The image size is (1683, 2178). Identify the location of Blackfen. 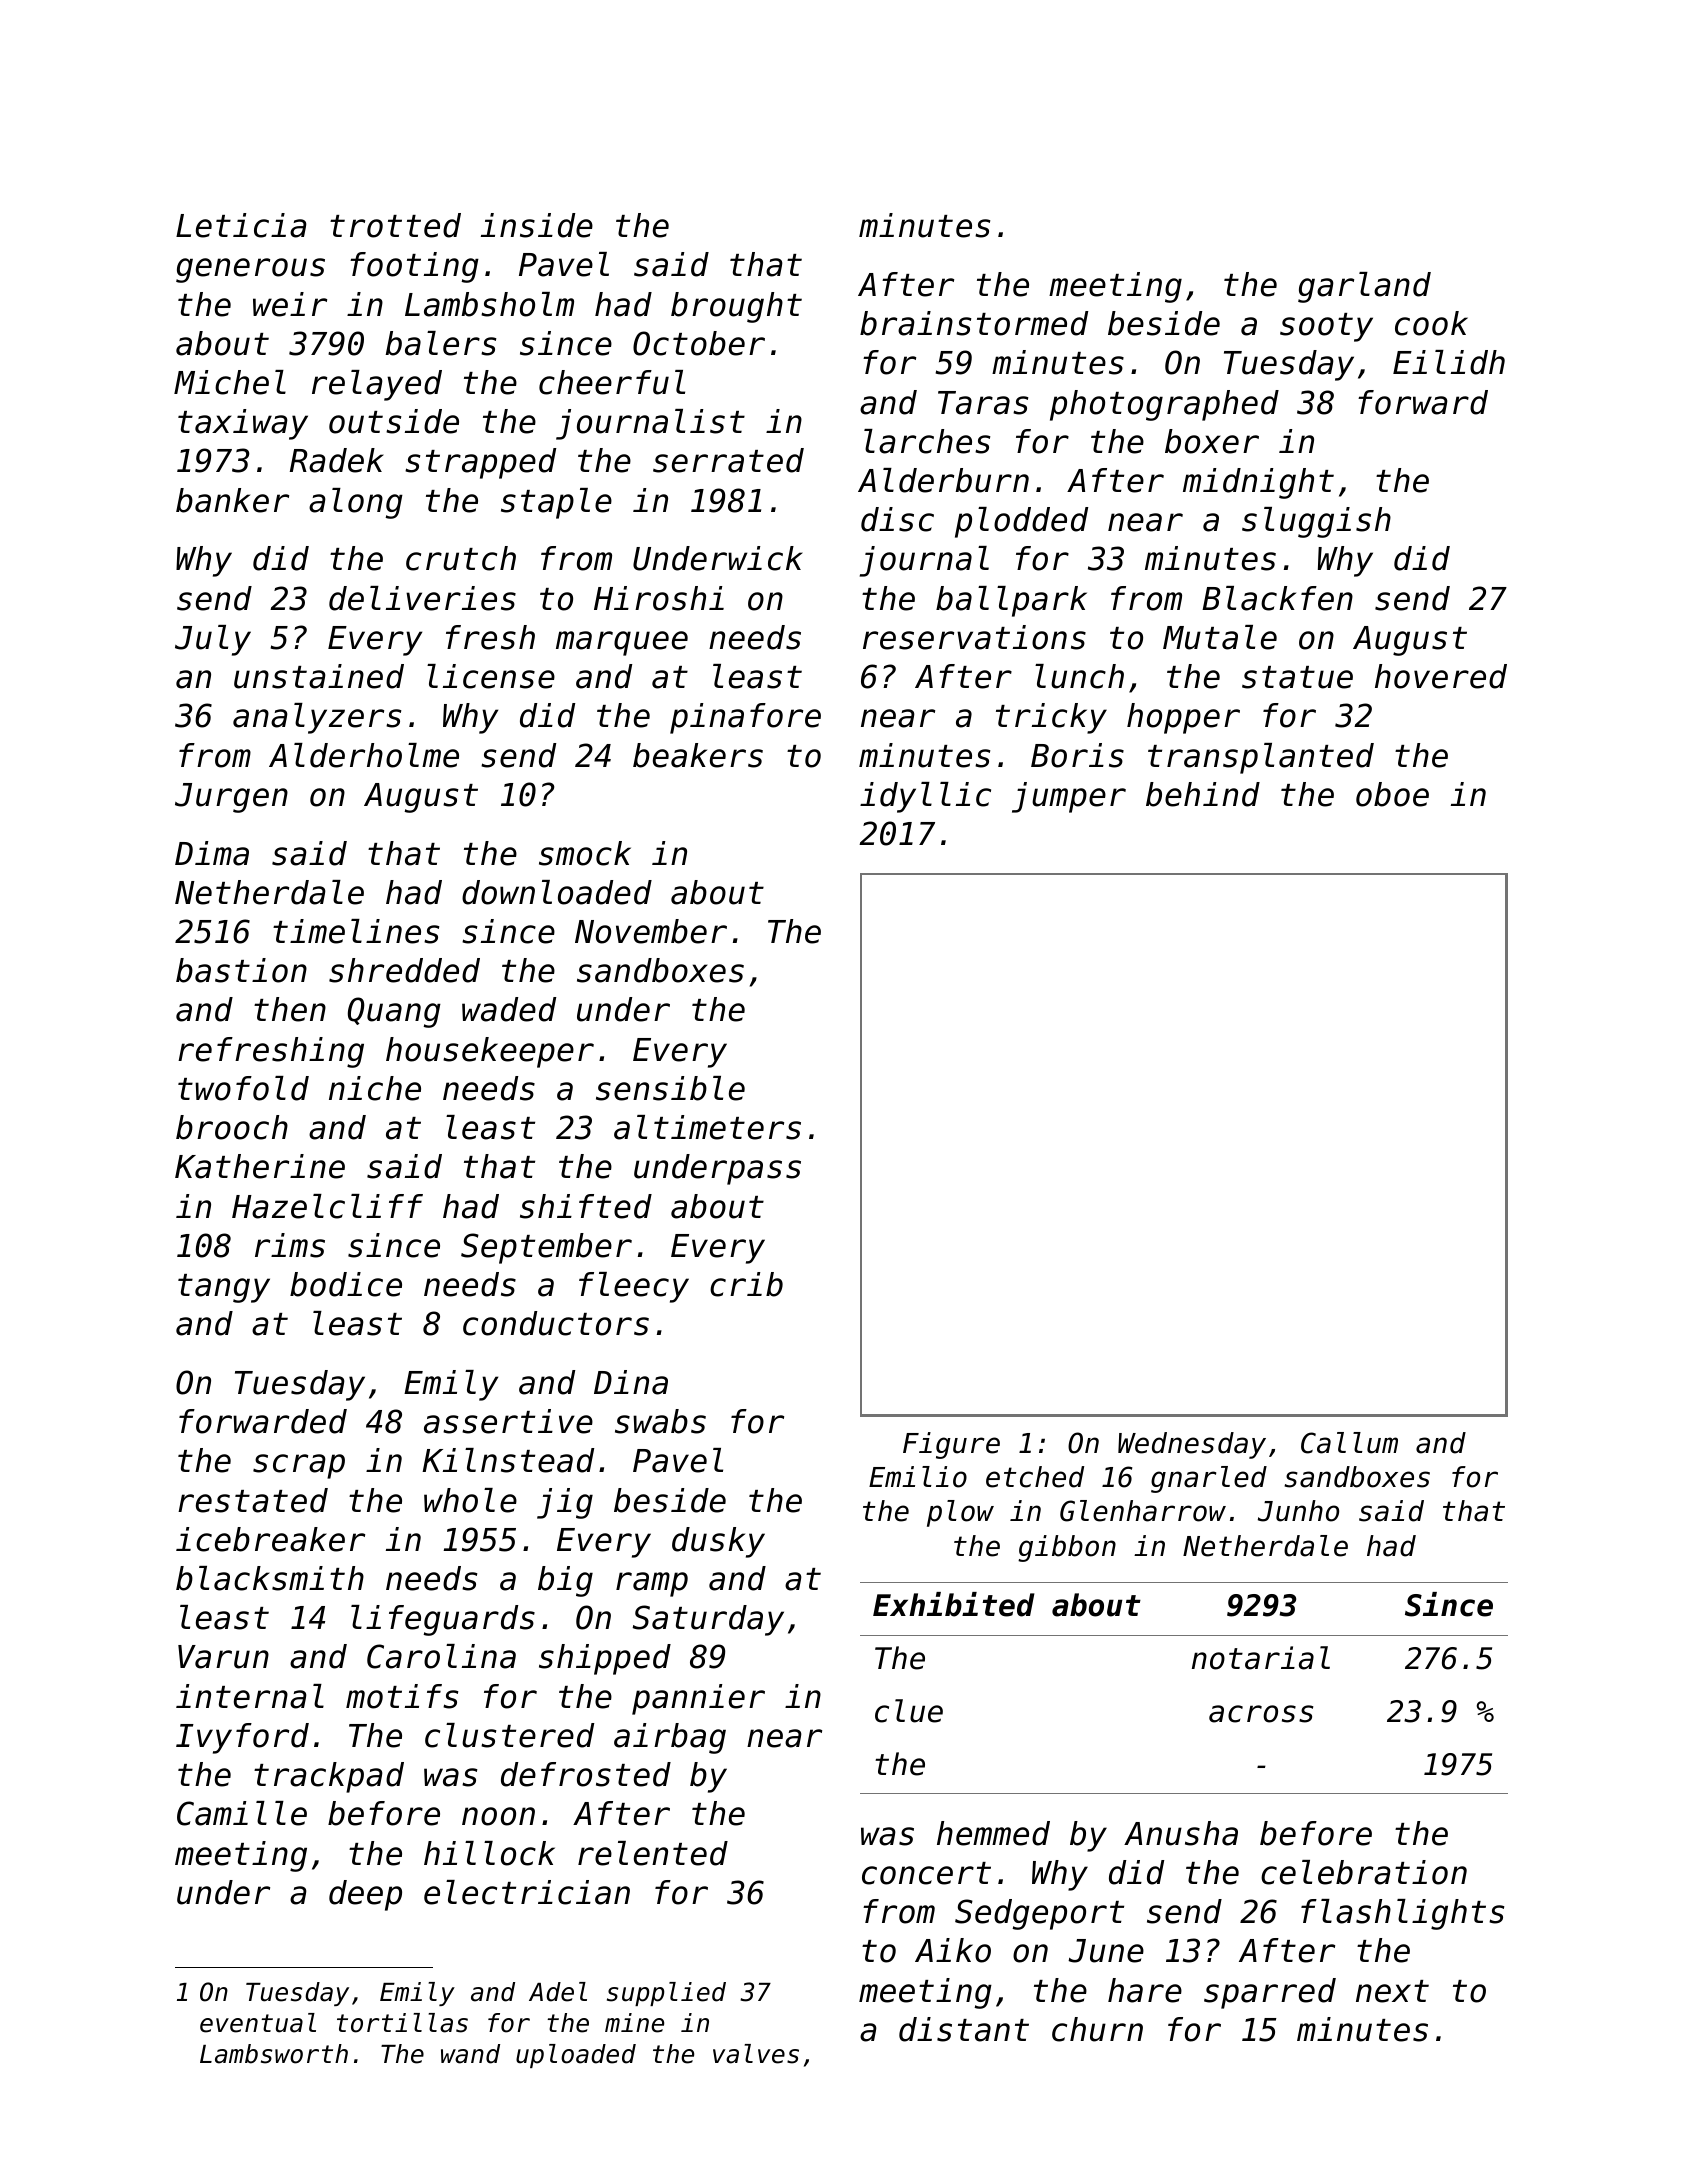
(1277, 598).
